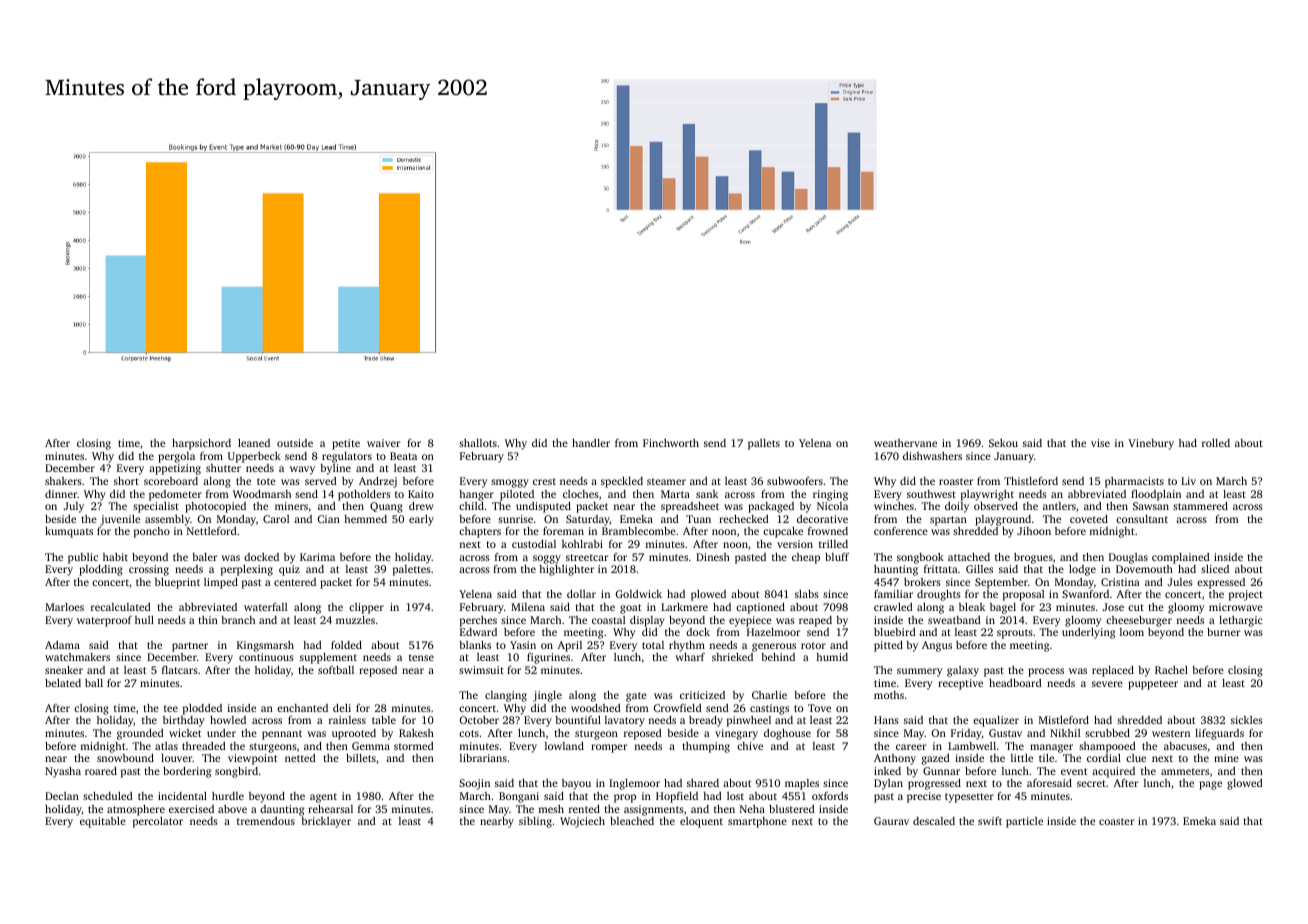 The height and width of the document is (924, 1308). What do you see at coordinates (636, 697) in the document?
I see `gate` at bounding box center [636, 697].
